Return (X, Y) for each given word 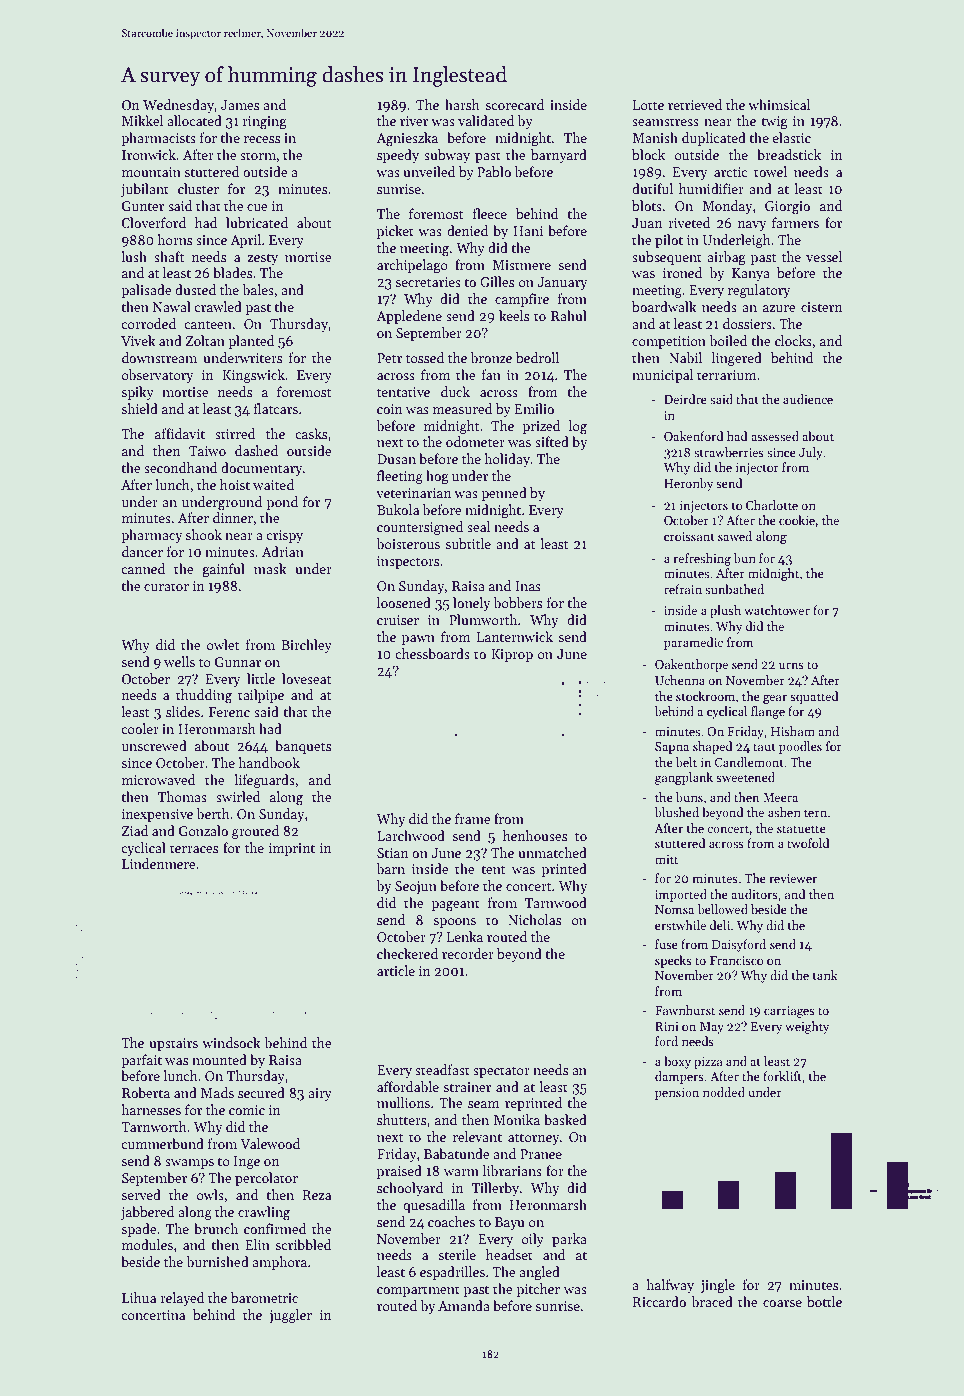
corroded (149, 323)
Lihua (139, 1297)
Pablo (494, 171)
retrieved (695, 104)
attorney (533, 1139)
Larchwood (411, 835)
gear (775, 699)
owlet (223, 644)
